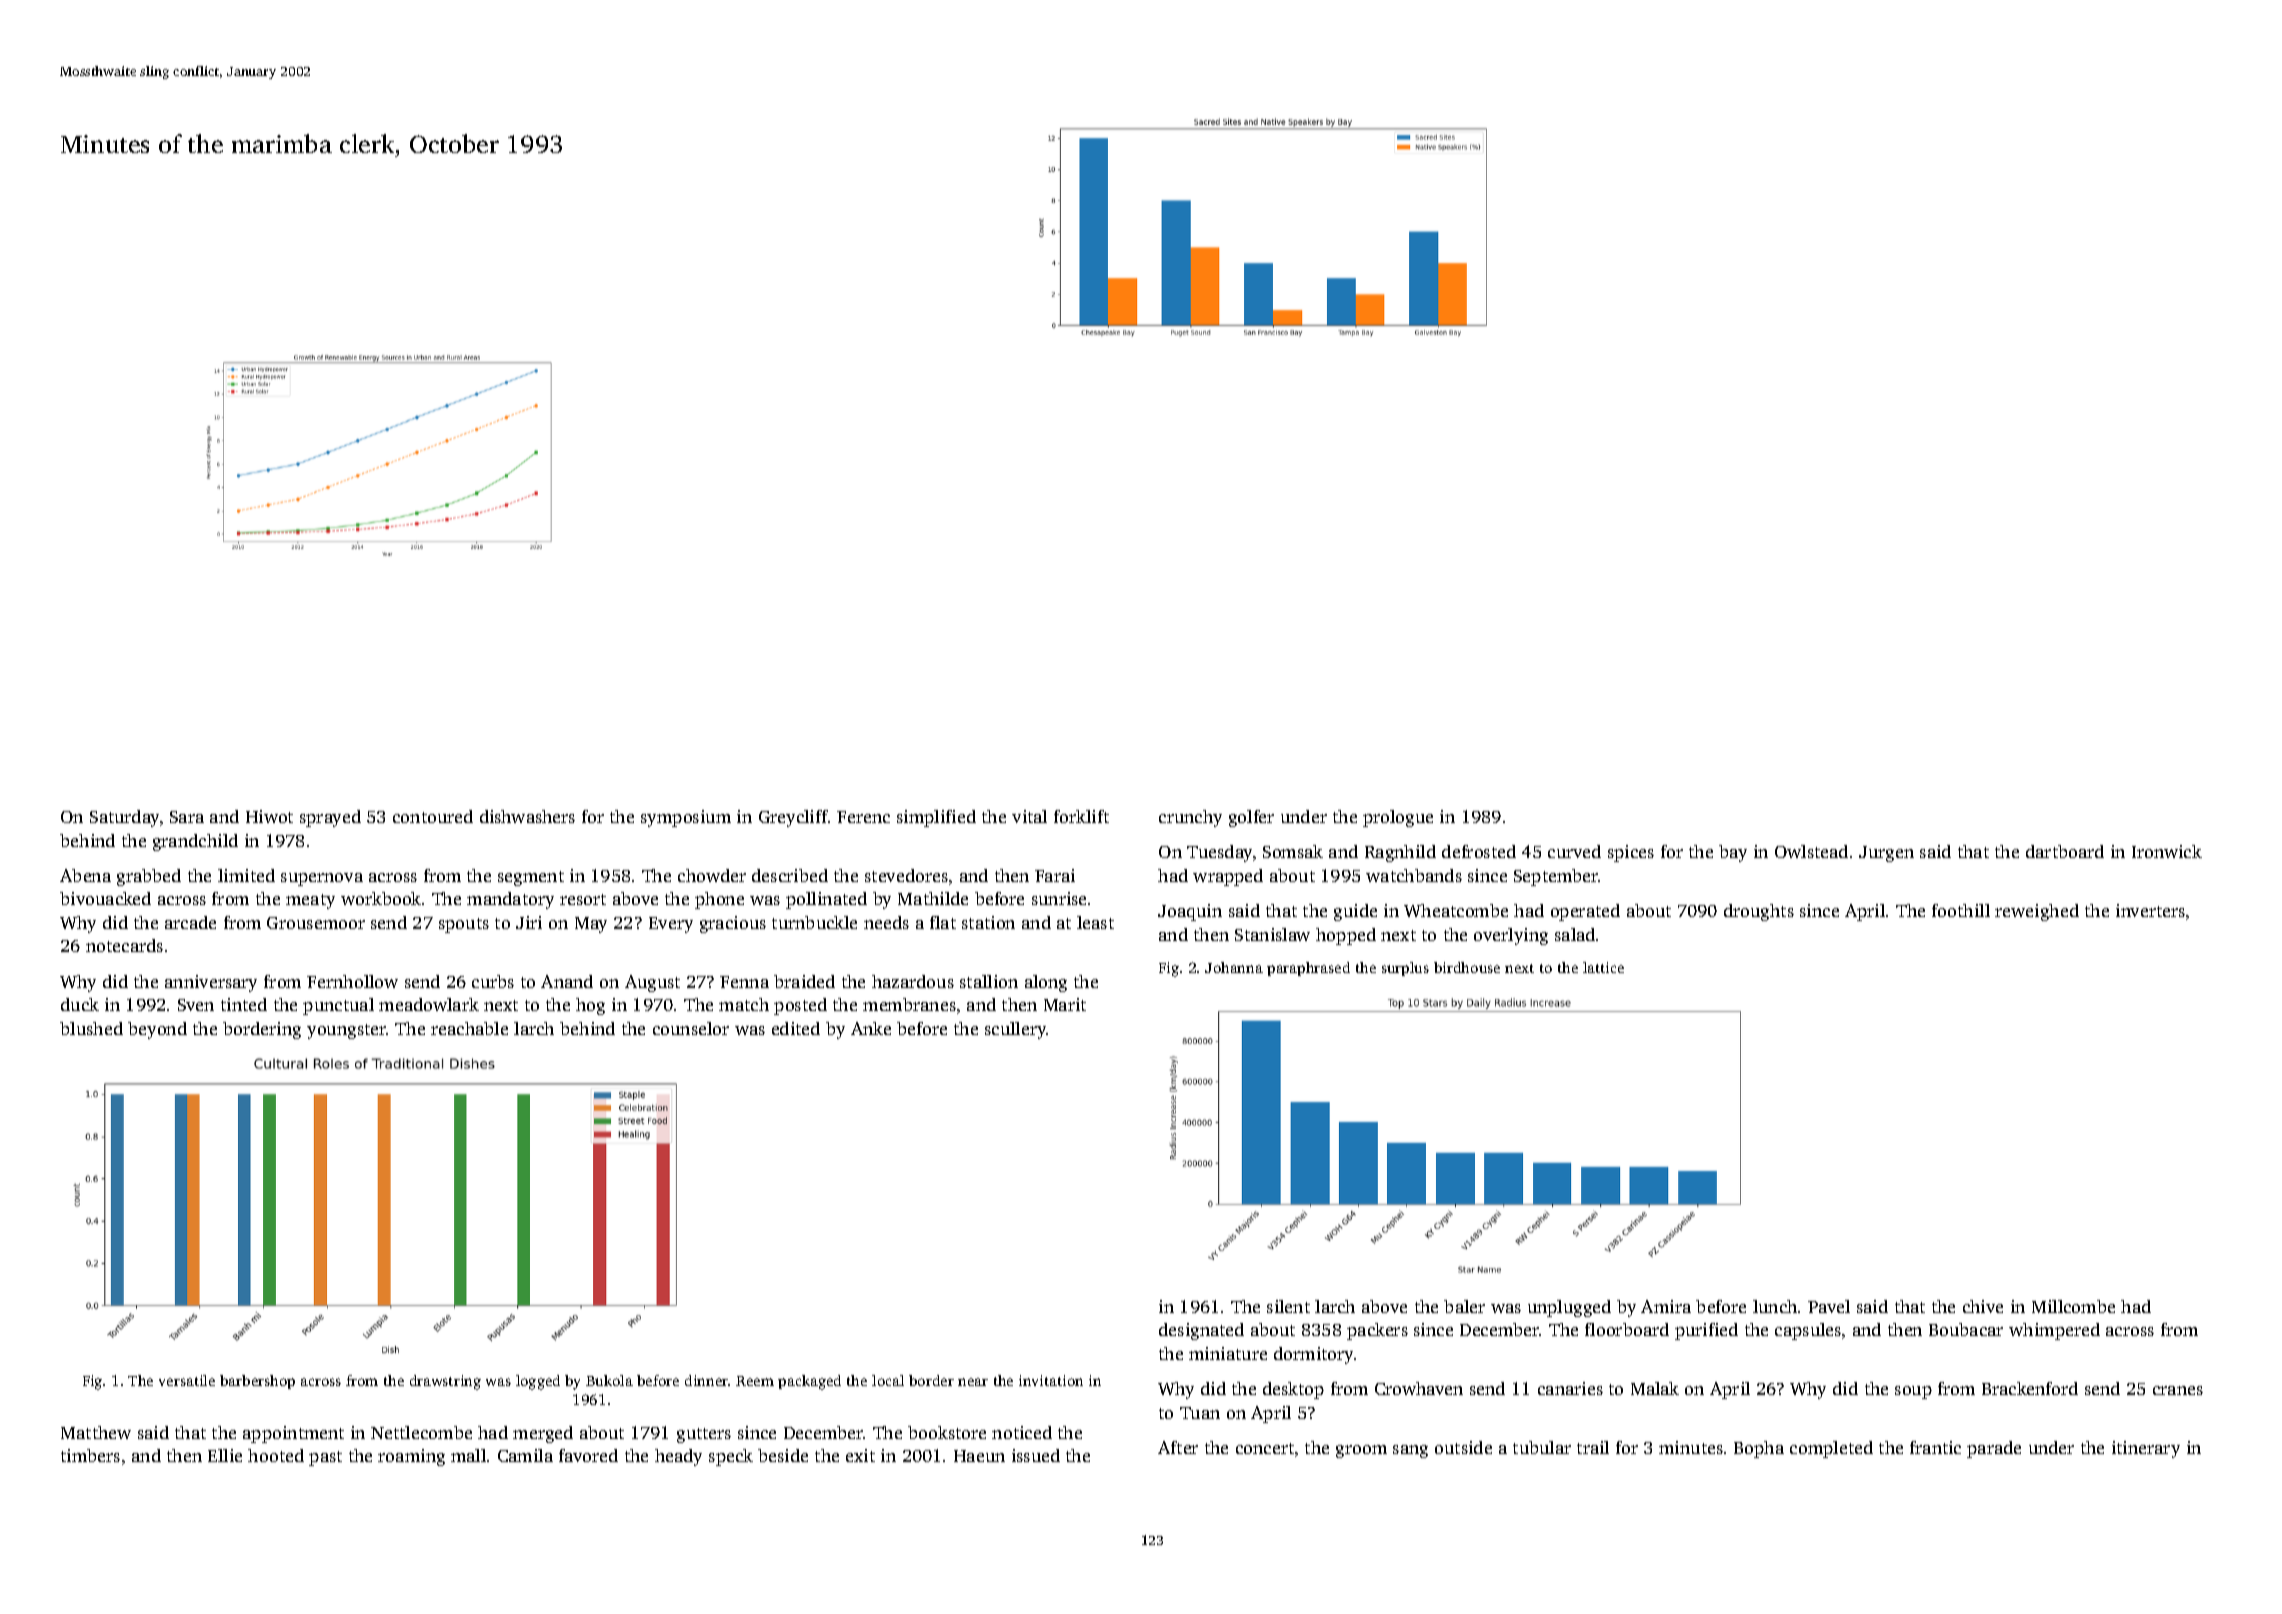  What do you see at coordinates (609, 1380) in the screenshot?
I see `Bukola` at bounding box center [609, 1380].
